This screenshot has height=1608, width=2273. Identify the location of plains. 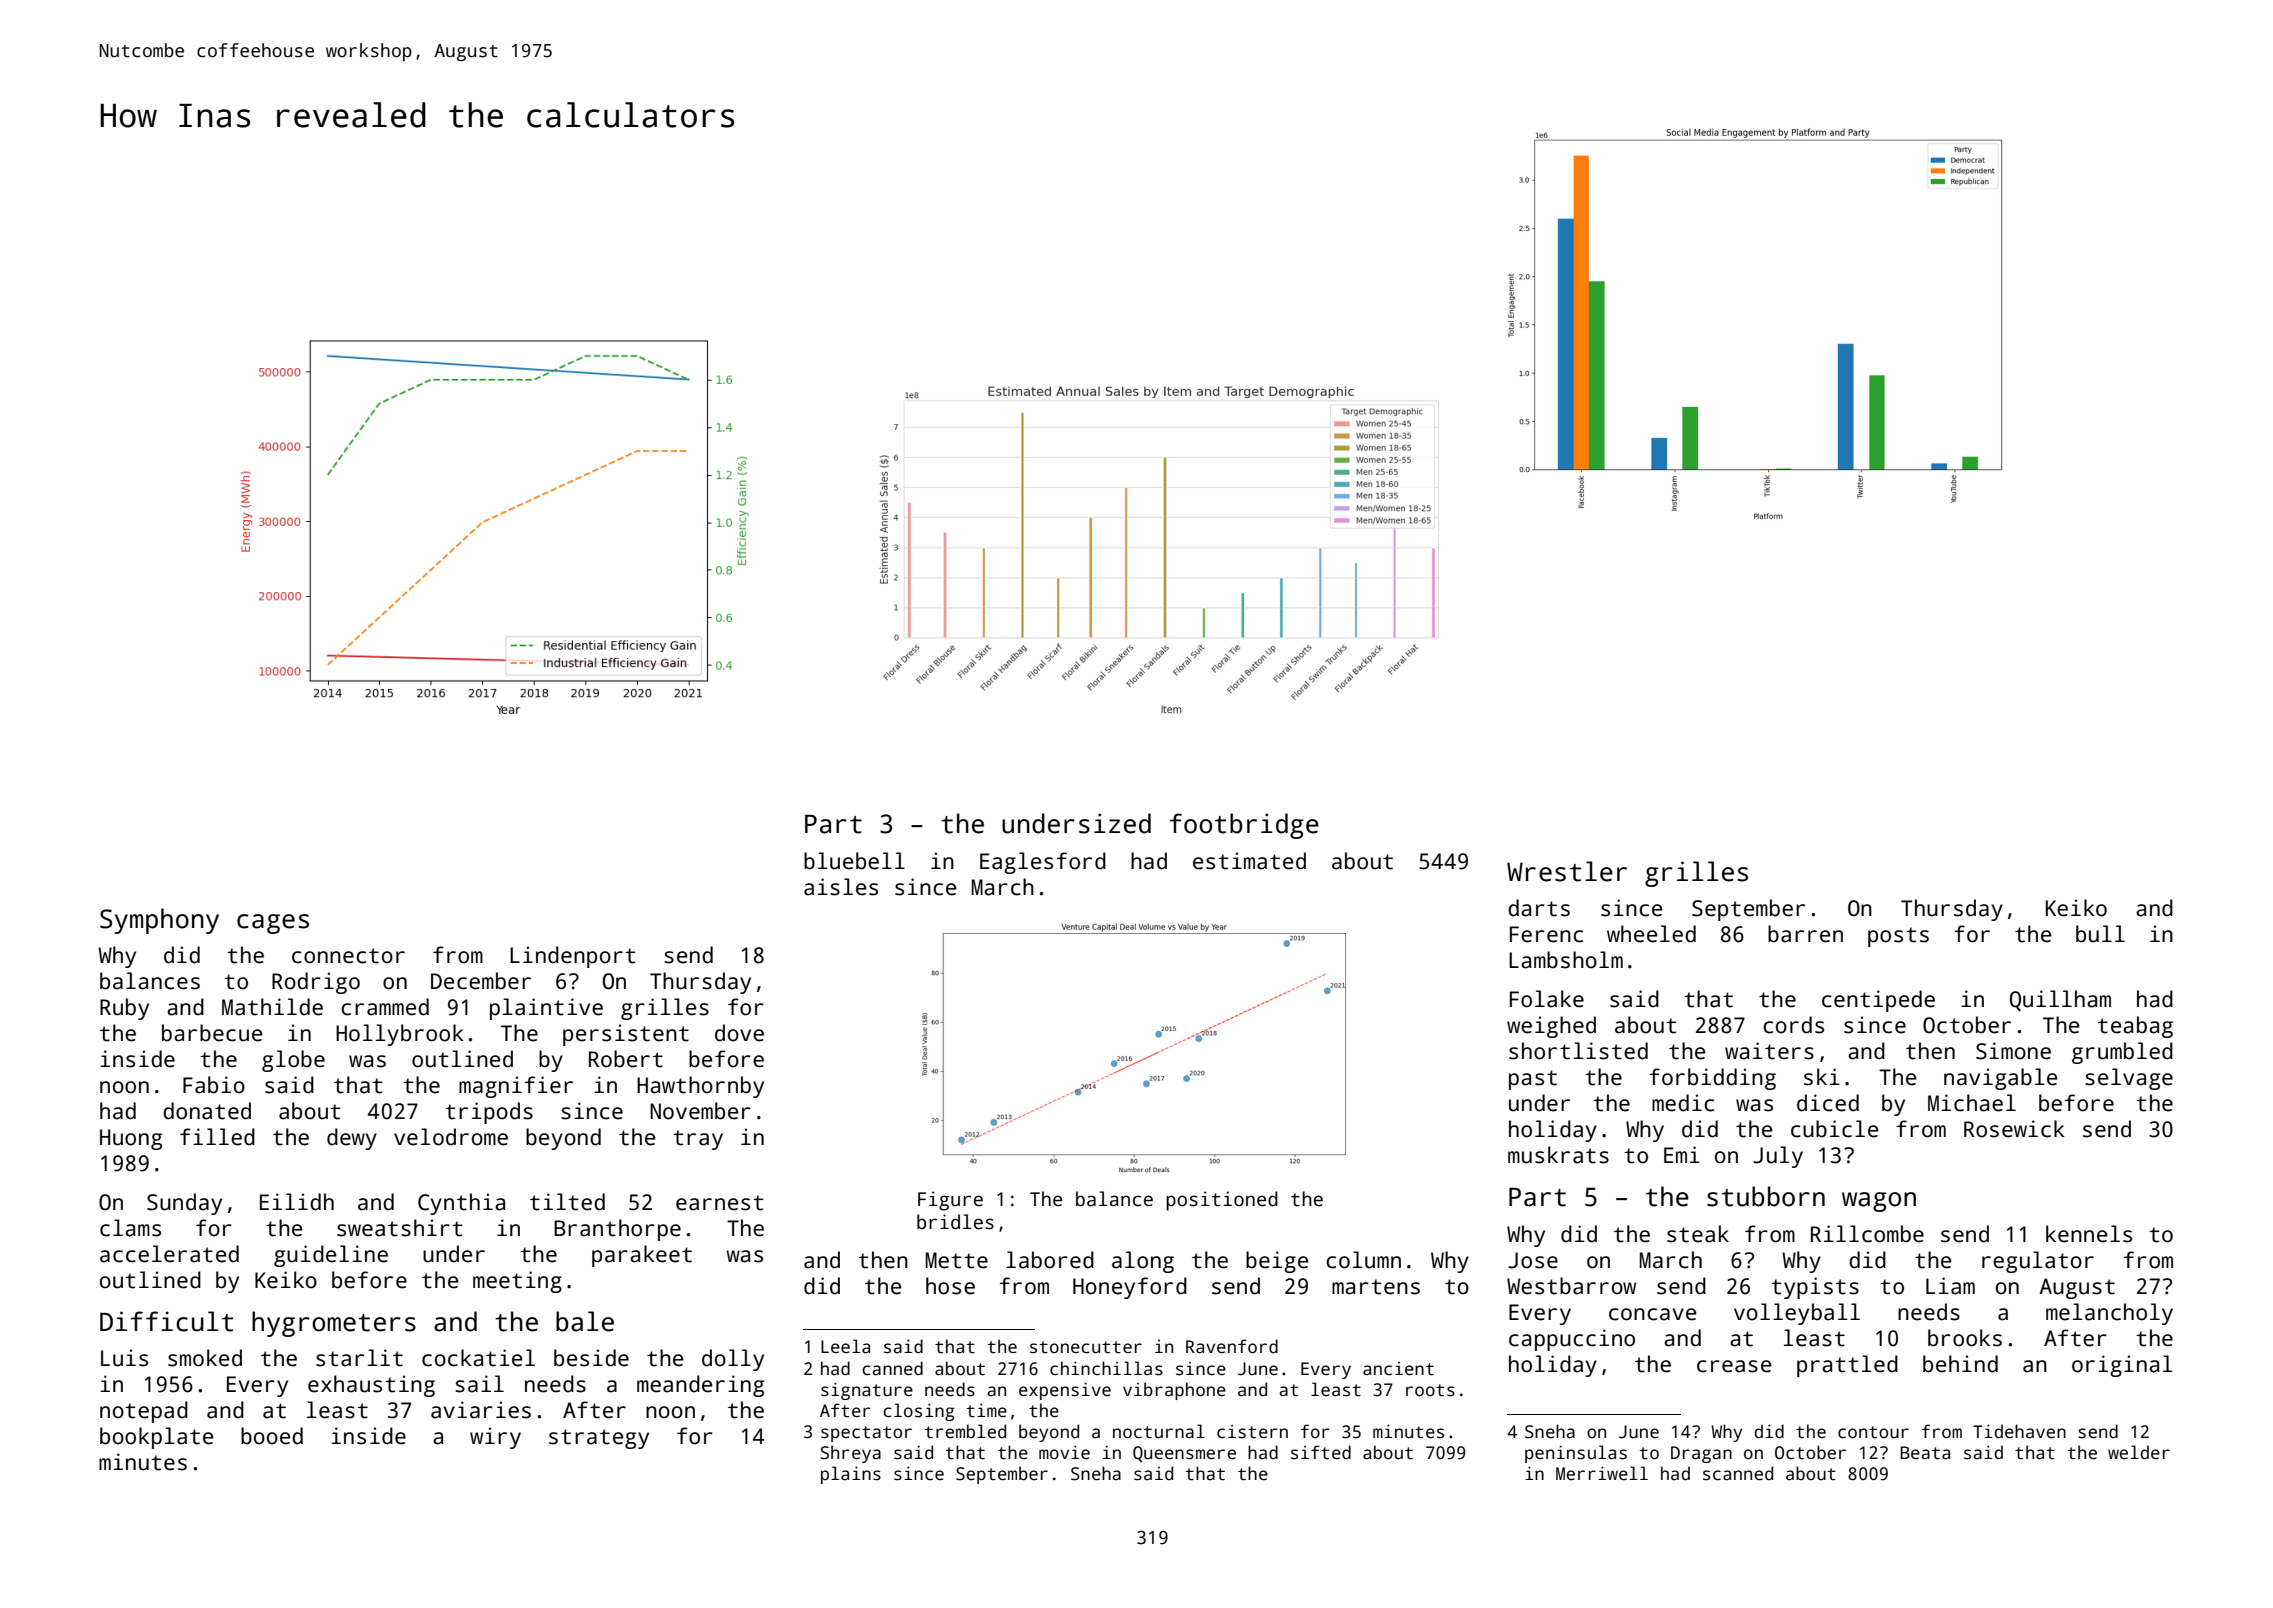
(851, 1475).
